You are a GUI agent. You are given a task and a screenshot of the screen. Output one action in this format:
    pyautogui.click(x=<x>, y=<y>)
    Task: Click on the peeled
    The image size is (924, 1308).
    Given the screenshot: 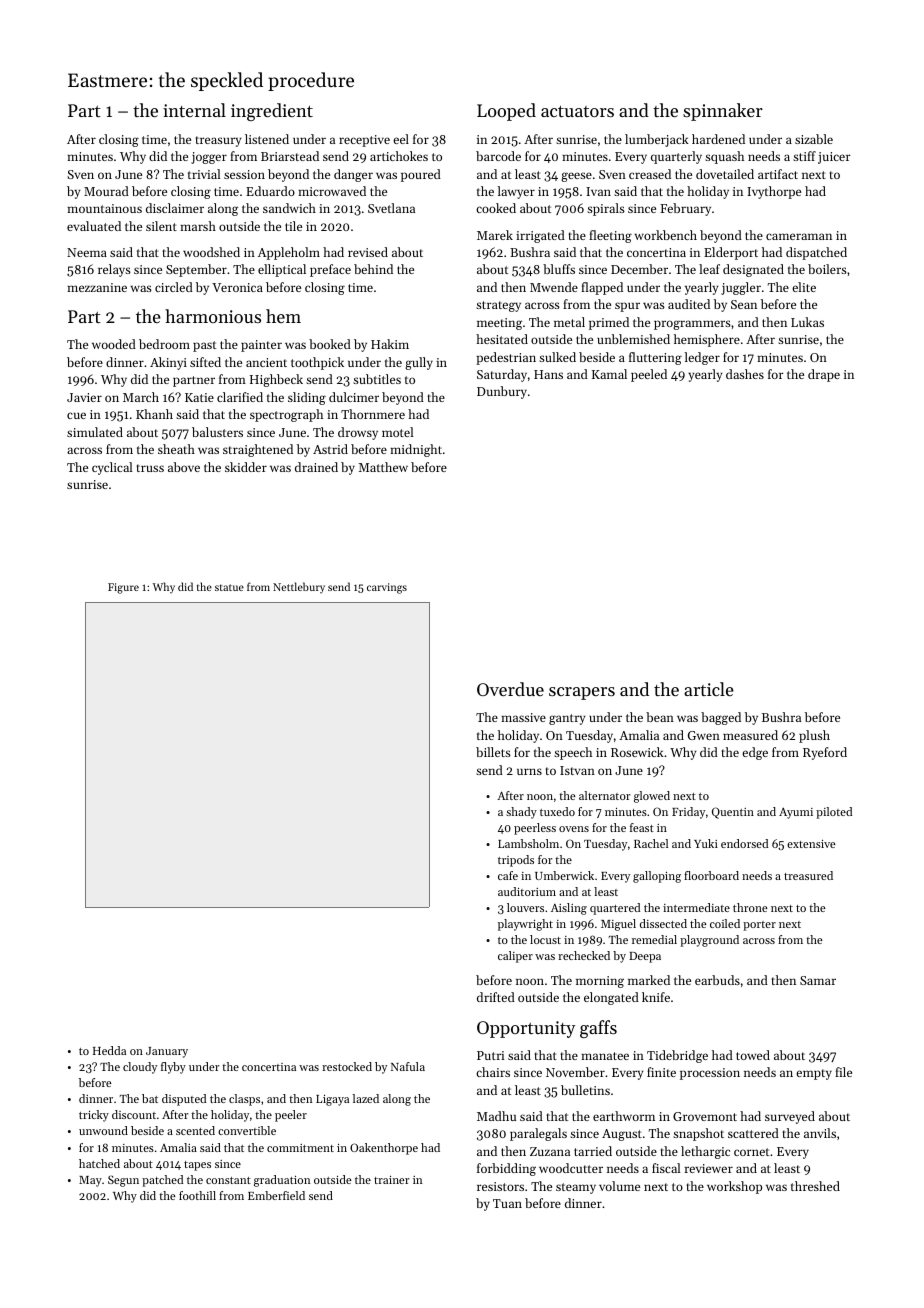 What is the action you would take?
    pyautogui.click(x=649, y=375)
